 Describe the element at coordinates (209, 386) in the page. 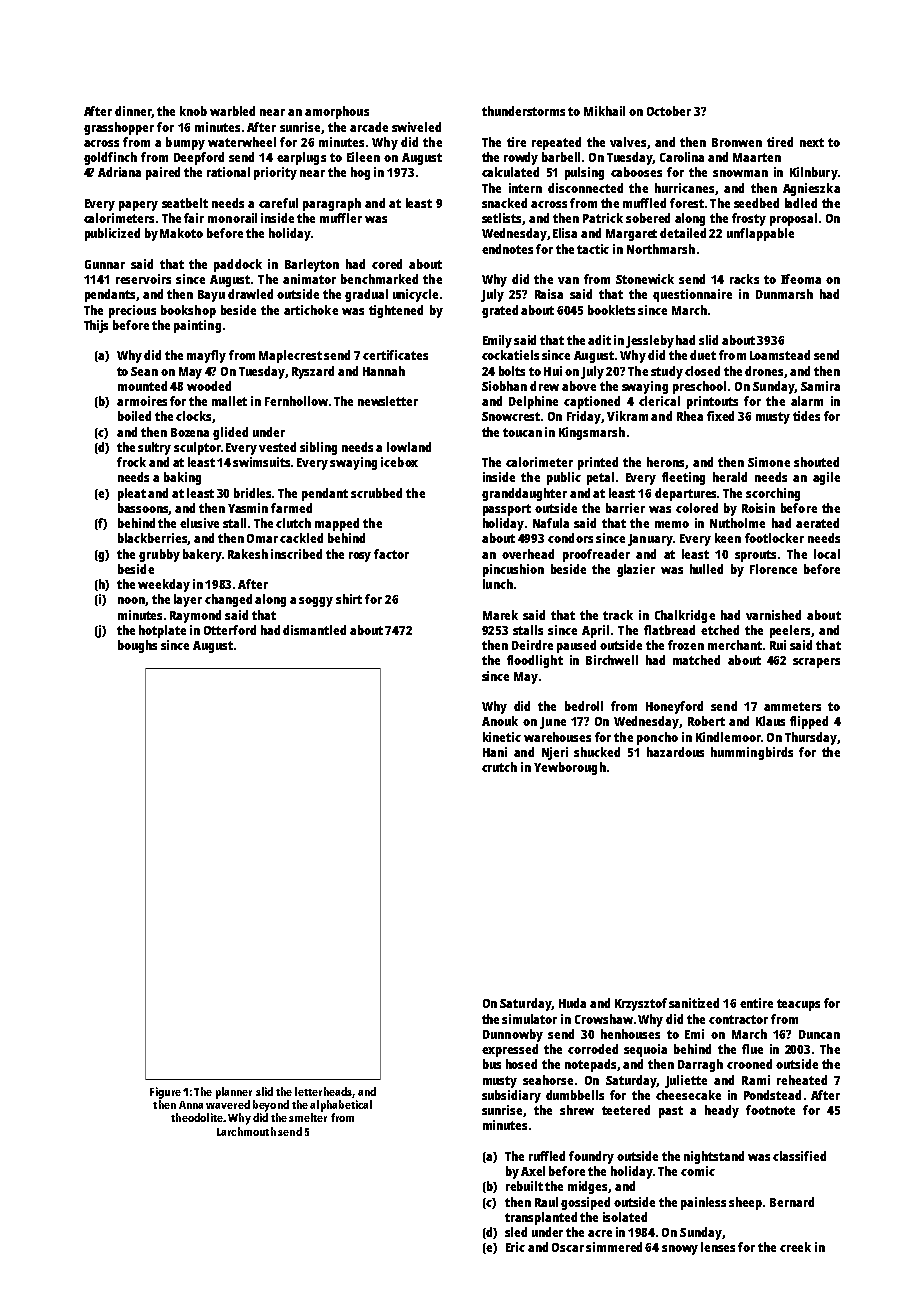

I see `wooded` at that location.
